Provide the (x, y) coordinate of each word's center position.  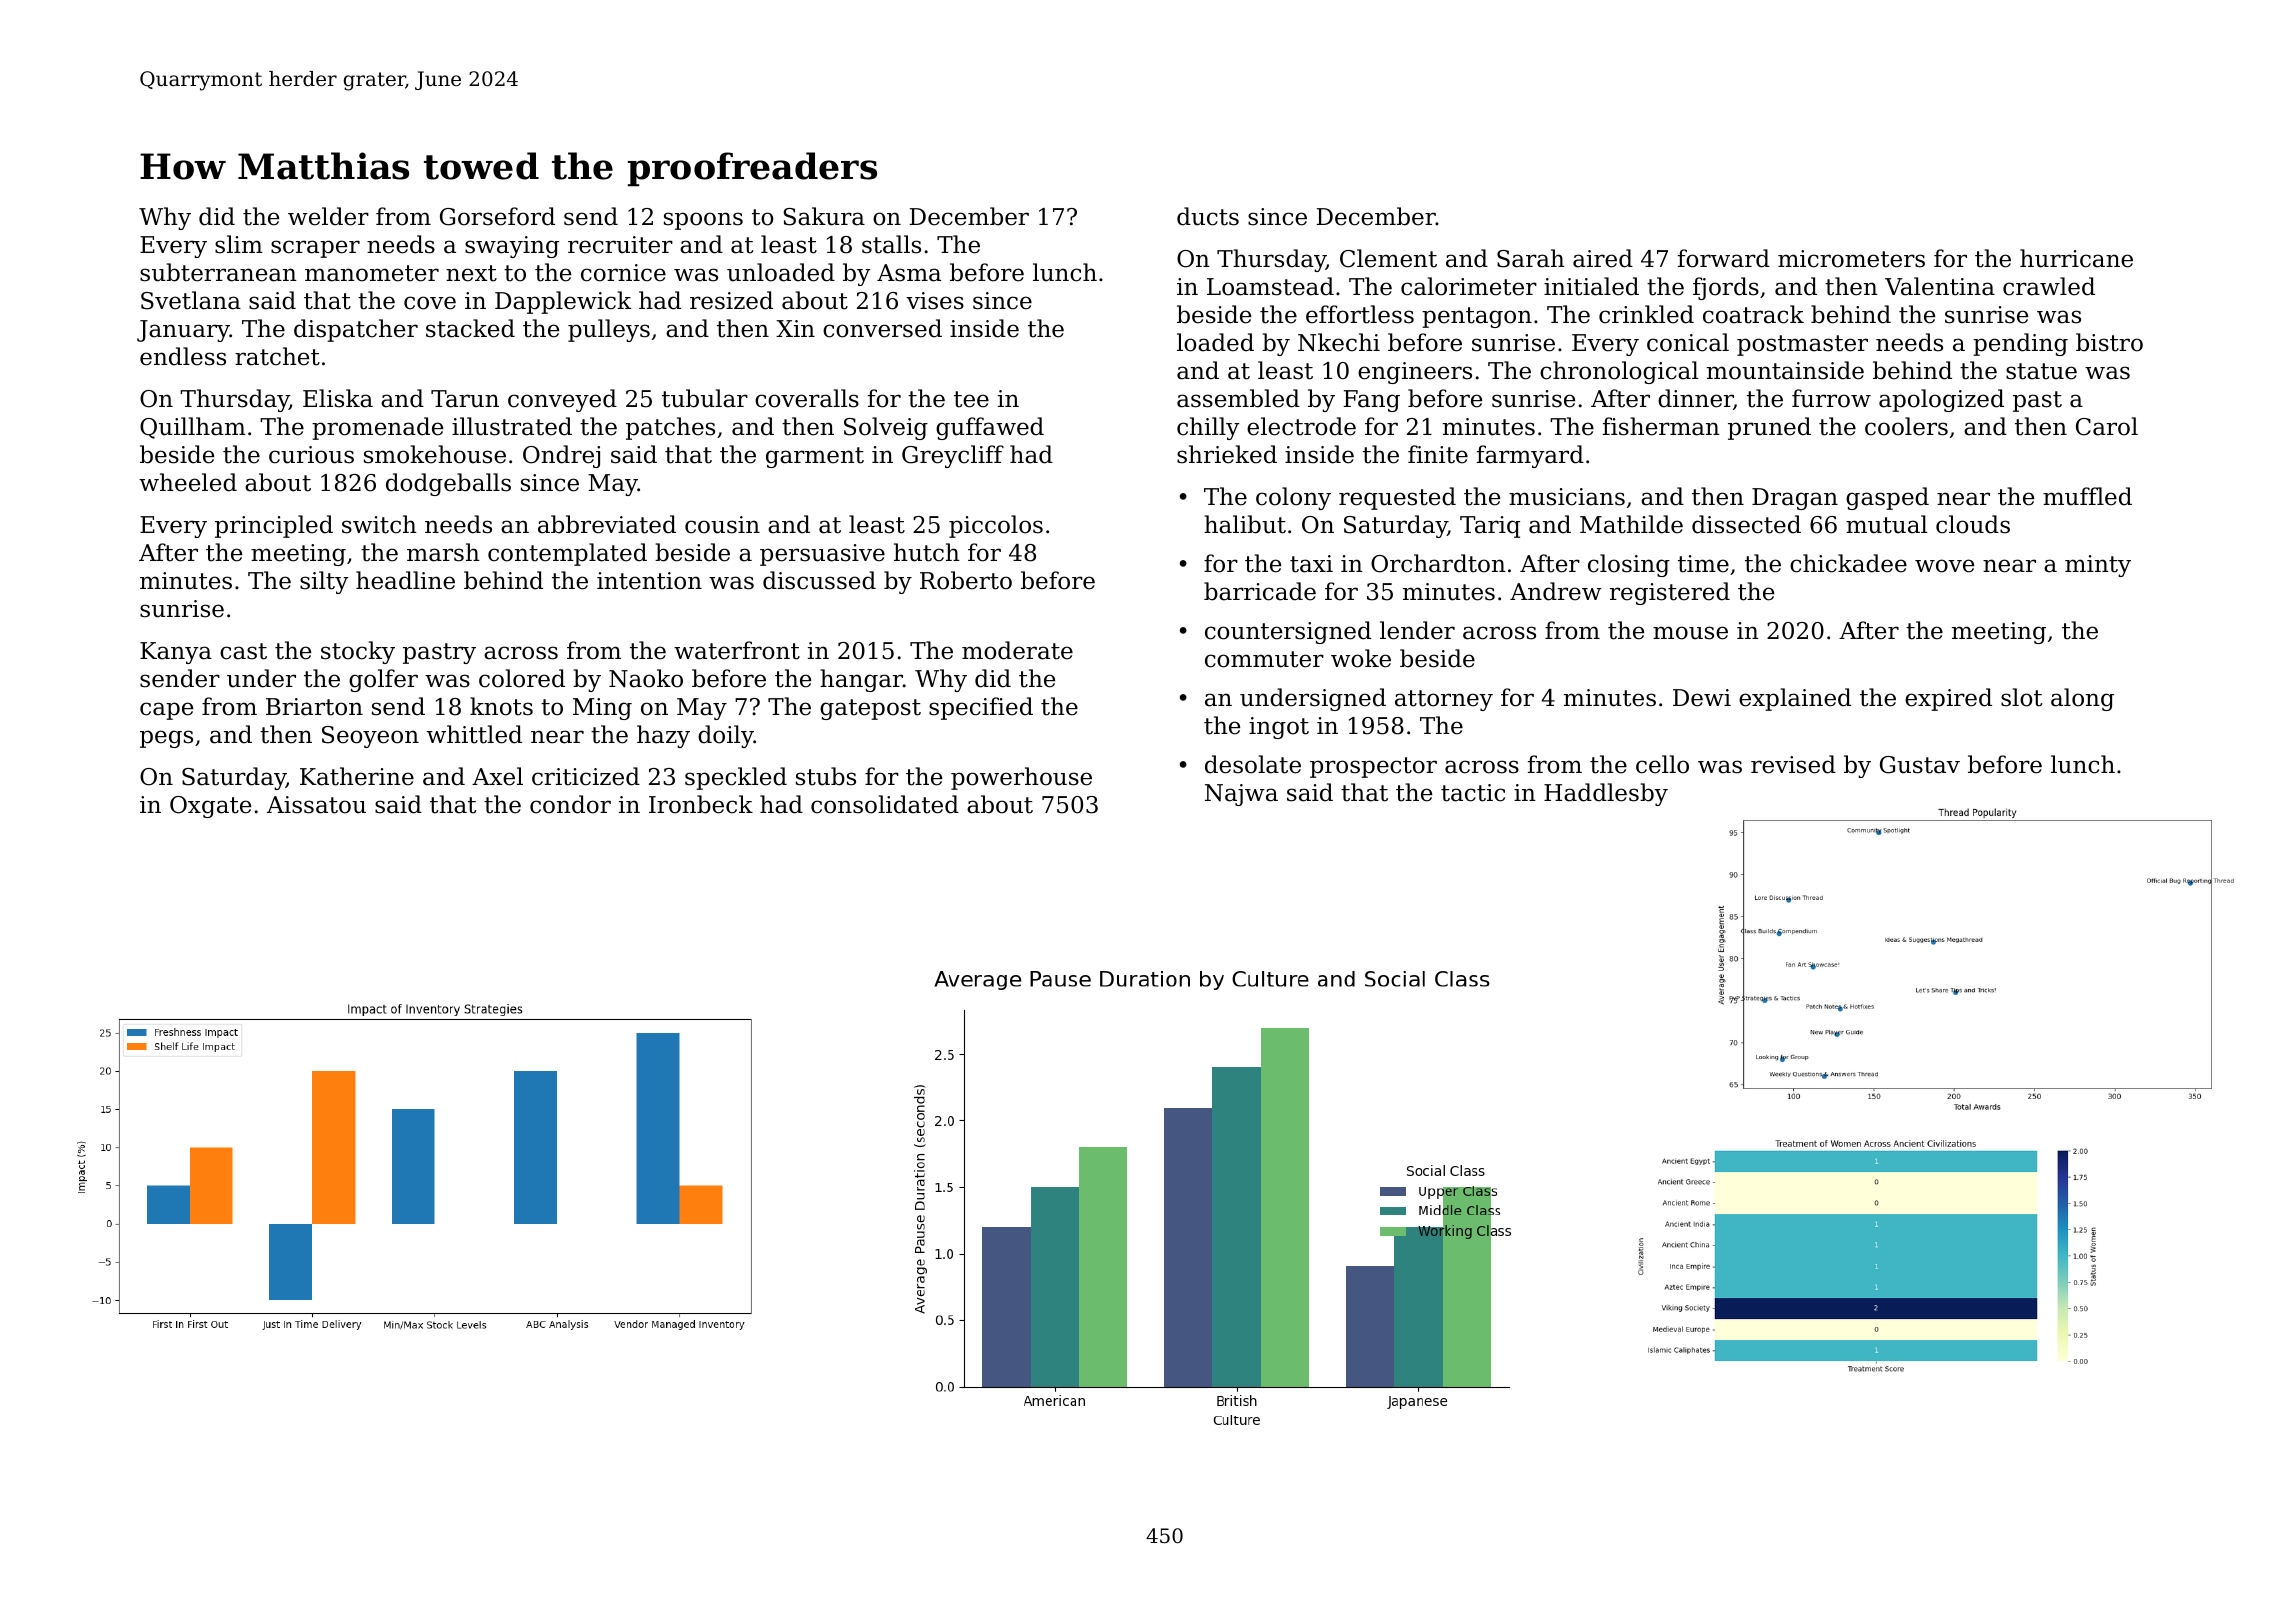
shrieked (1227, 454)
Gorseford (497, 216)
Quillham (193, 428)
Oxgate (210, 807)
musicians (1567, 497)
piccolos (996, 526)
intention (649, 581)
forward (1724, 258)
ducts (1208, 216)
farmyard (1530, 456)
